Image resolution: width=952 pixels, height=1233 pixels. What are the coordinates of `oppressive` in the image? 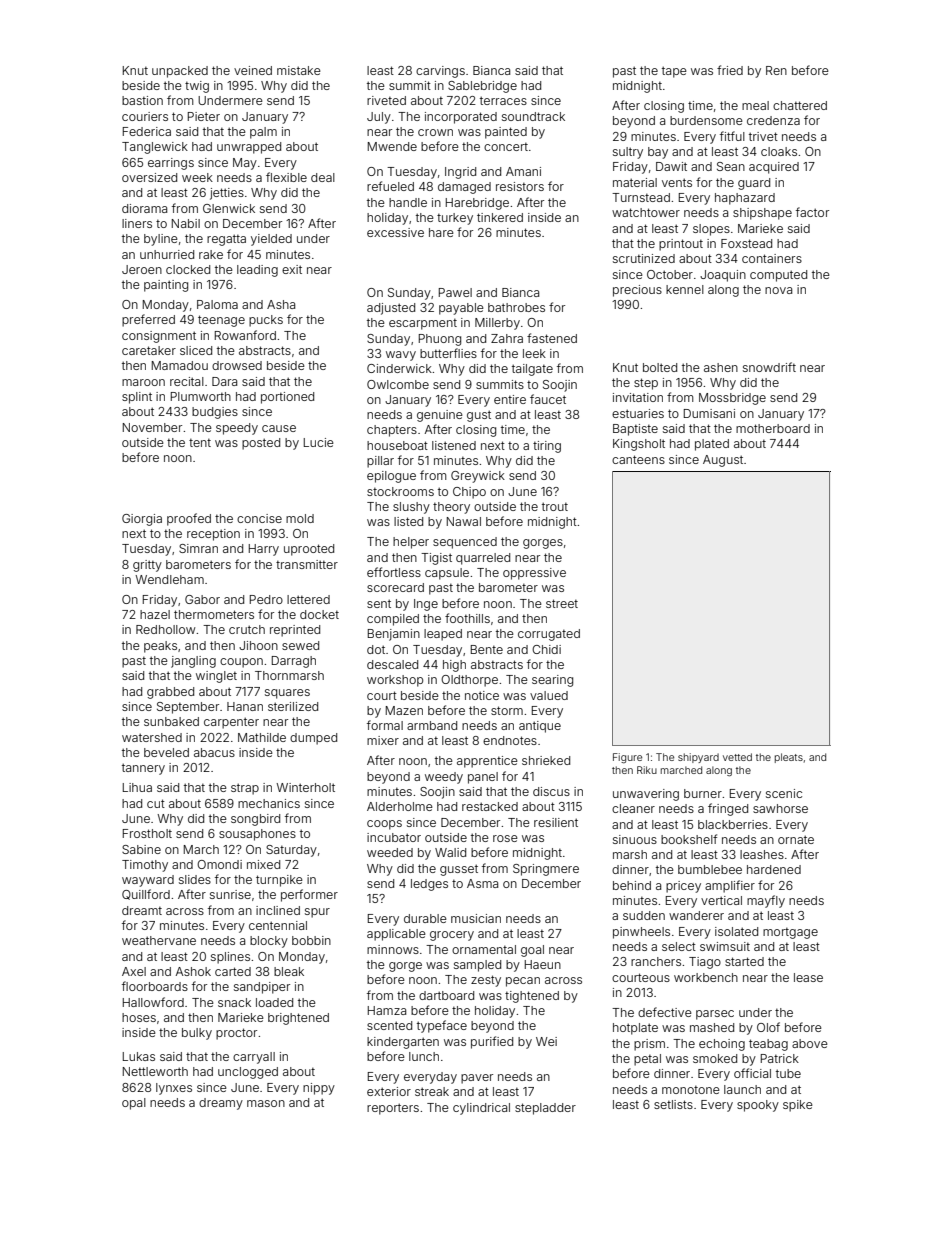 It's located at (534, 574).
